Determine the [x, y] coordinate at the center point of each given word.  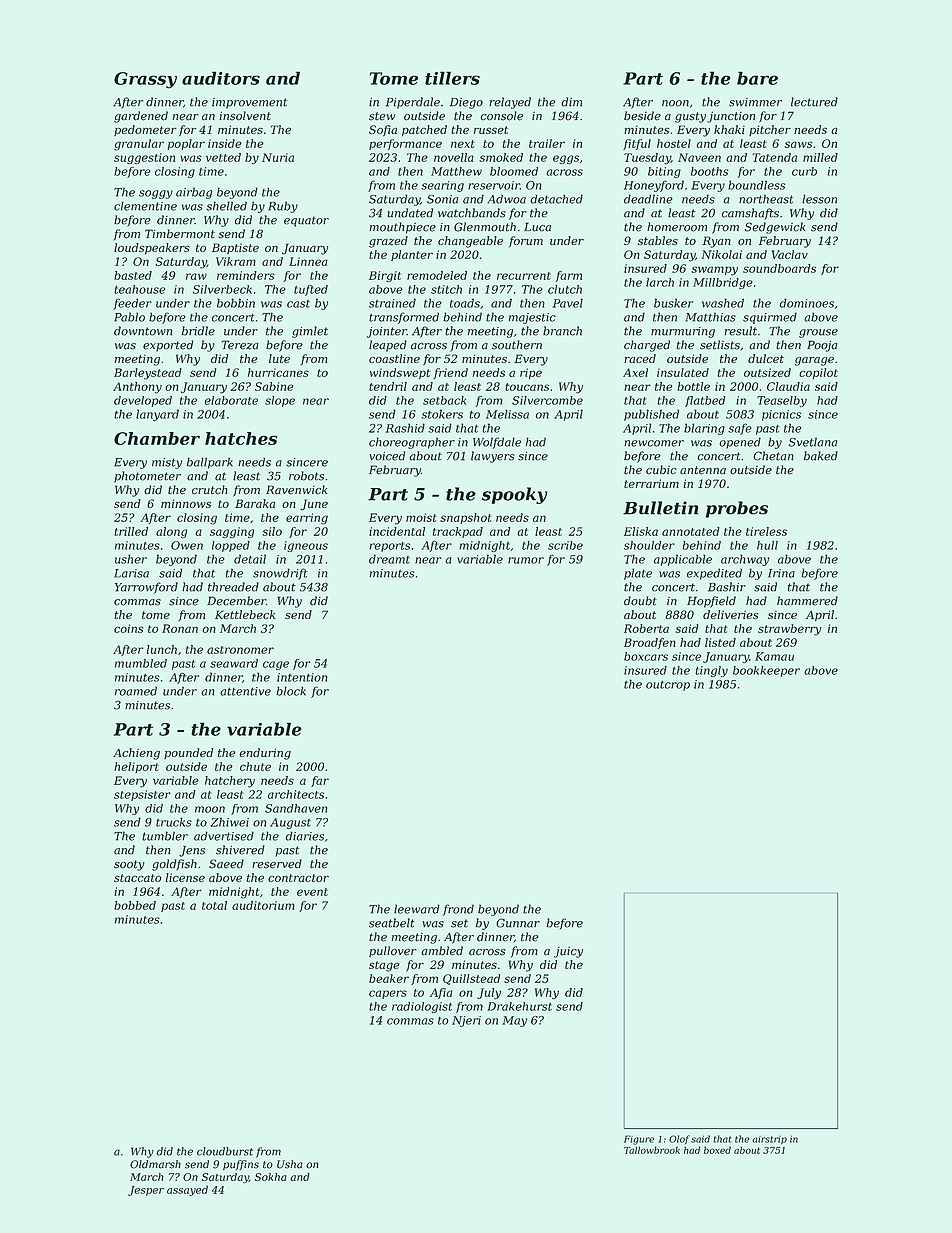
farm [569, 276]
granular [139, 145]
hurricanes [278, 372]
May [514, 1021]
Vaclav [789, 254]
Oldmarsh [155, 1164]
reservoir [494, 185]
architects [296, 794]
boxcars [646, 656]
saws [798, 144]
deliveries [730, 614]
